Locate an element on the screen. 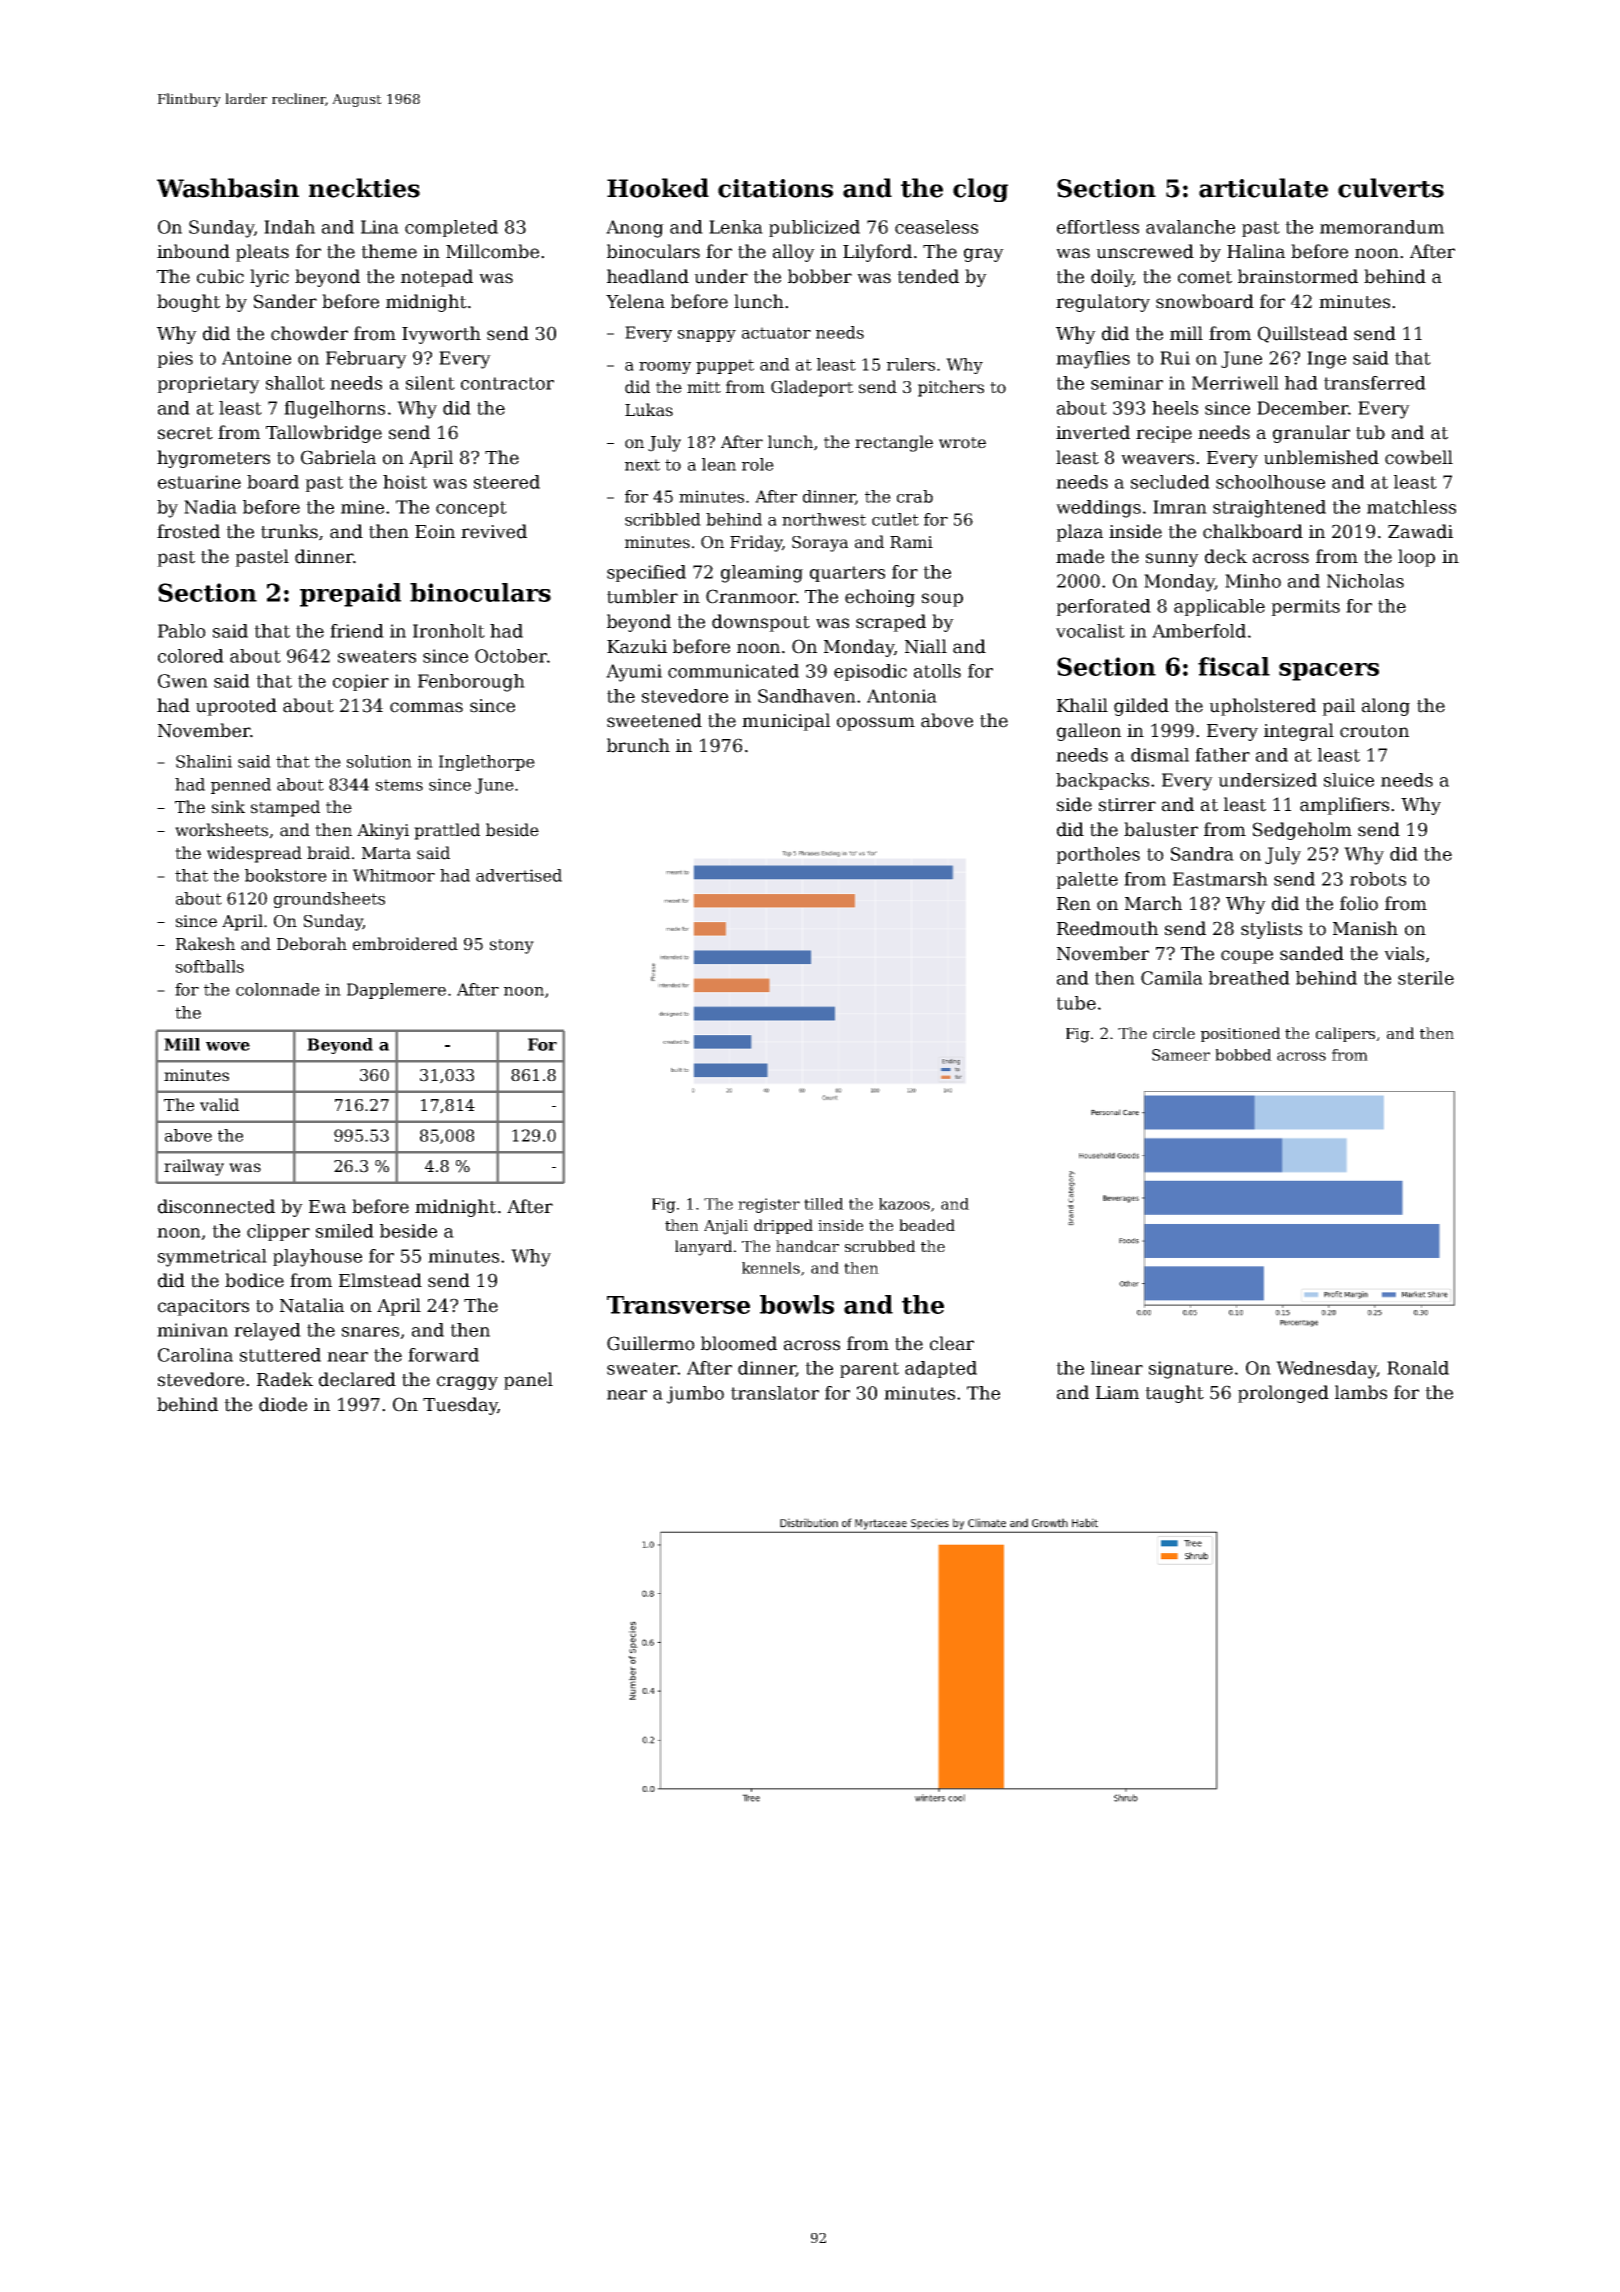 The image size is (1620, 2292). articulate is located at coordinates (1263, 188).
